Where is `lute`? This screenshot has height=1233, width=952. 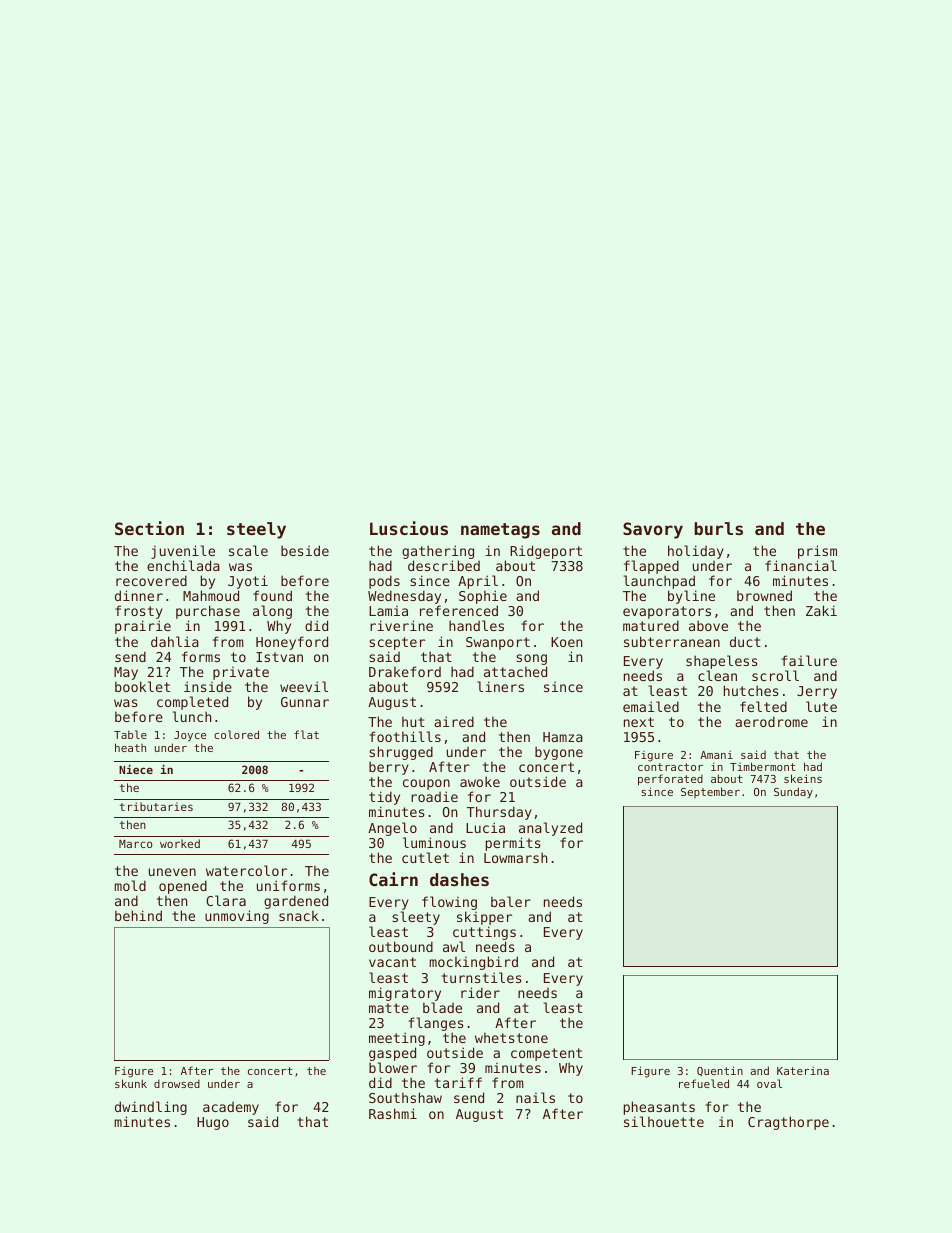 lute is located at coordinates (821, 706).
